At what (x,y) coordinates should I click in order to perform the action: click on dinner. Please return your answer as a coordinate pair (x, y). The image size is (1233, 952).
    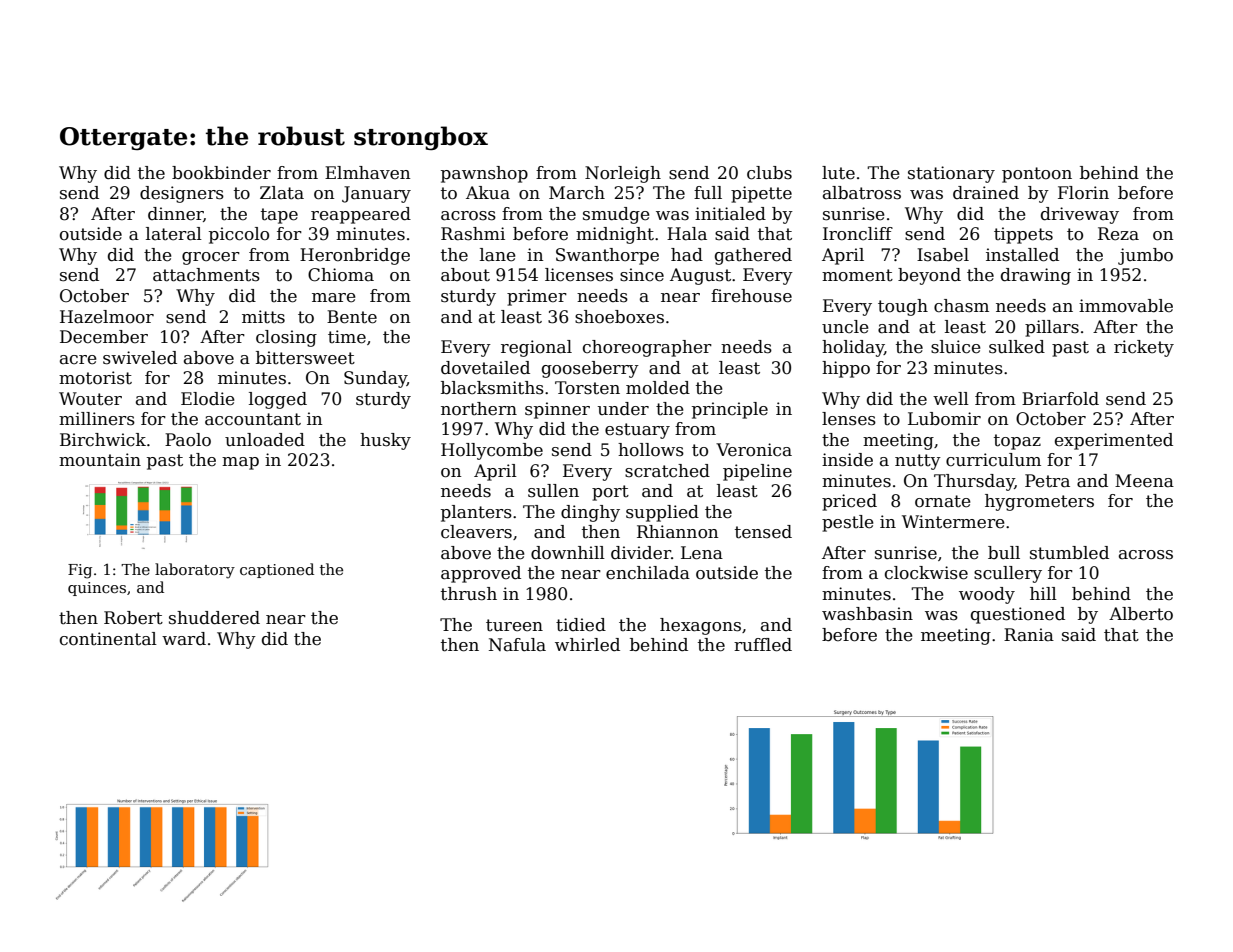
    Looking at the image, I should click on (176, 214).
